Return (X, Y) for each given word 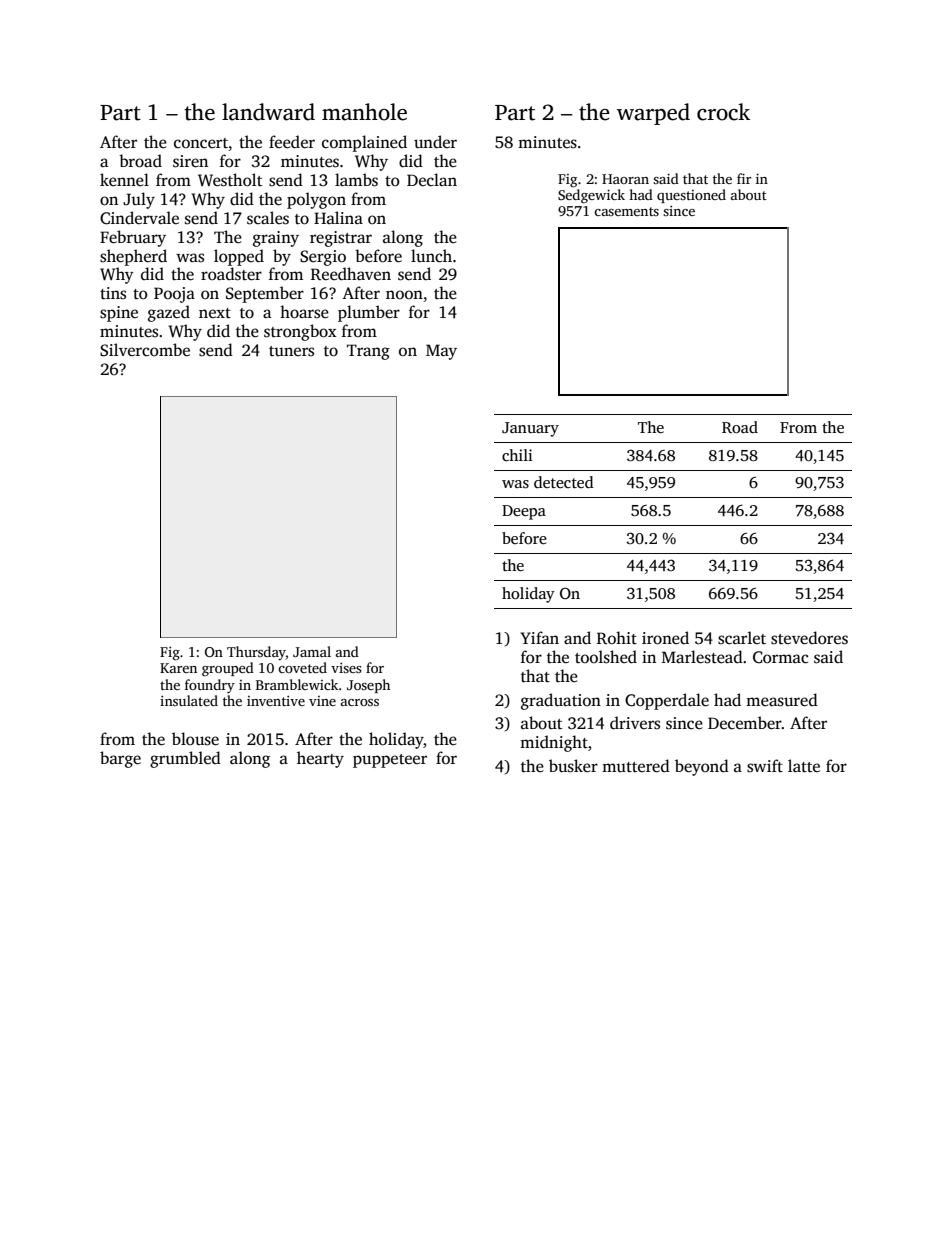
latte (804, 765)
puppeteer (390, 761)
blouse (195, 739)
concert (201, 143)
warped (653, 114)
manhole (364, 112)
